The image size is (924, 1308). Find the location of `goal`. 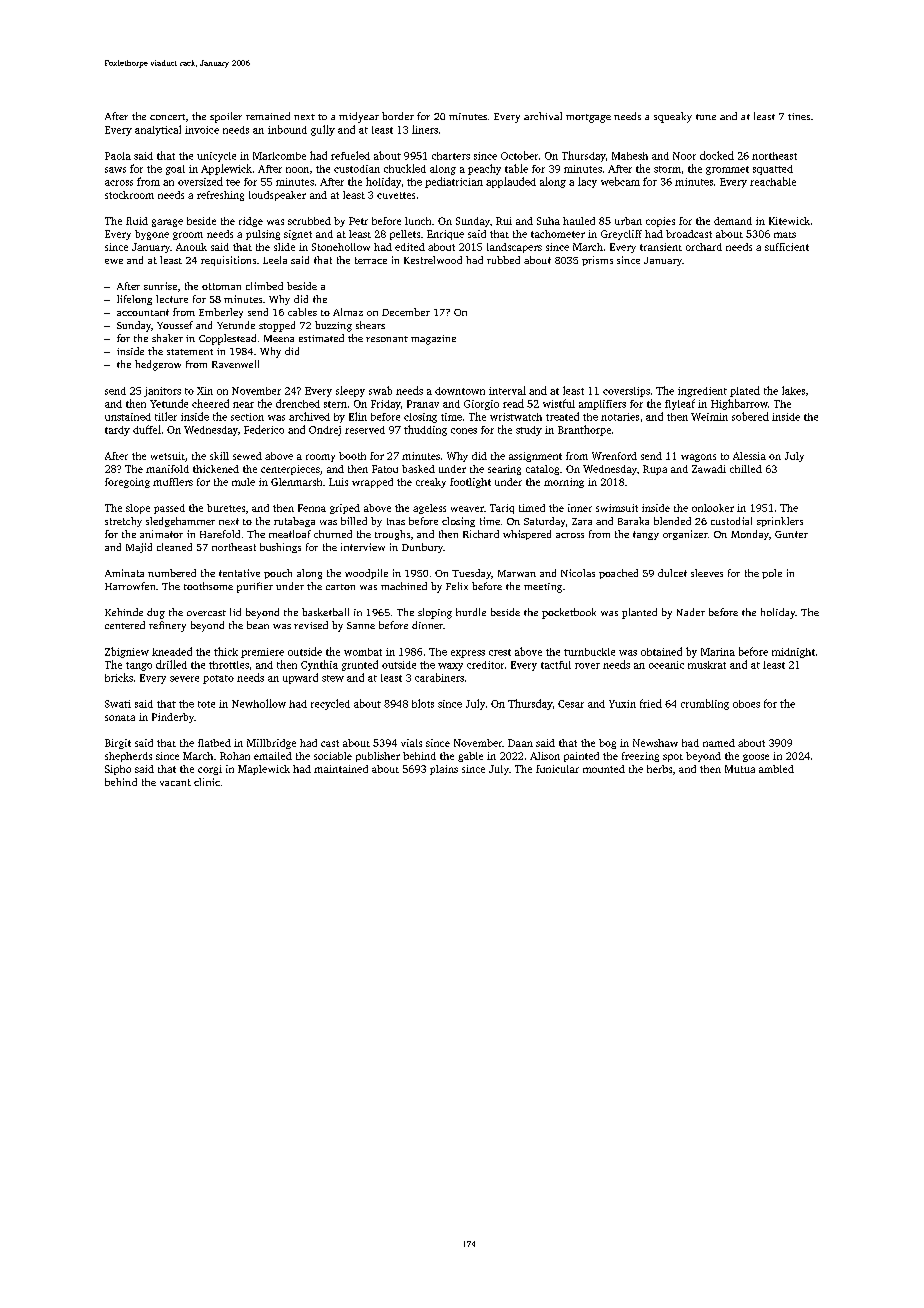

goal is located at coordinates (175, 170).
